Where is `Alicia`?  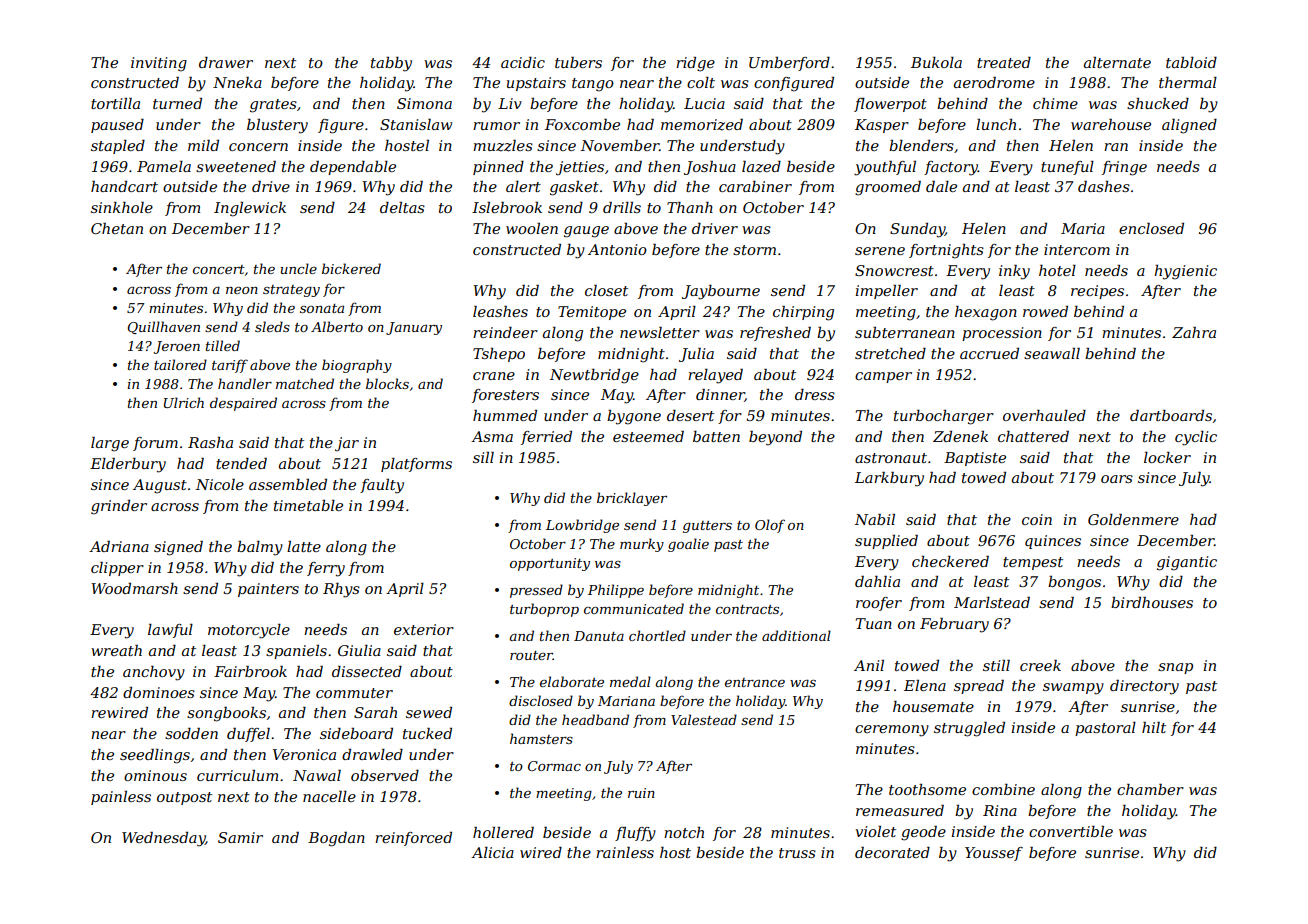 Alicia is located at coordinates (492, 852).
